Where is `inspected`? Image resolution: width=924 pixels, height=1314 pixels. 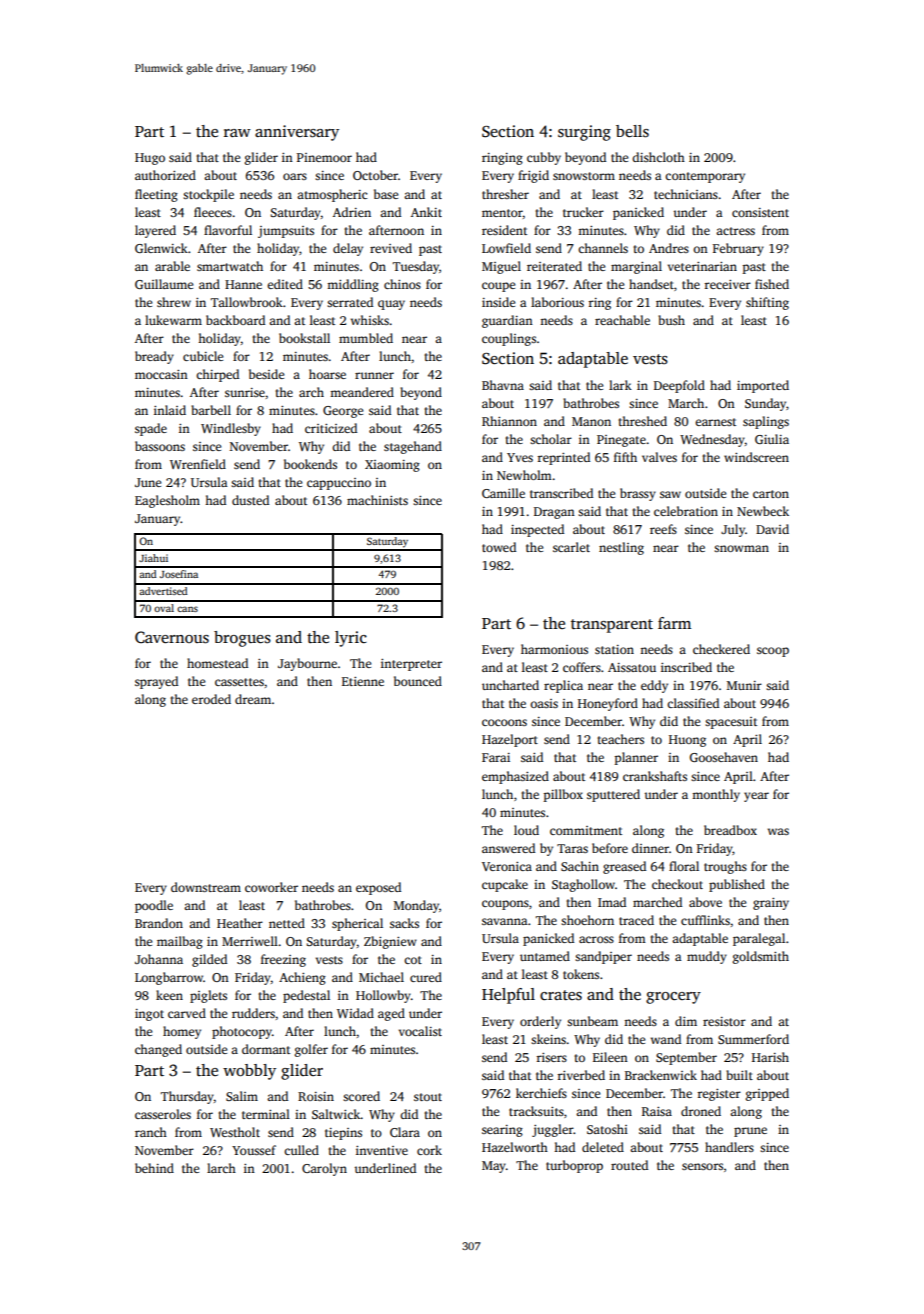 inspected is located at coordinates (537, 530).
